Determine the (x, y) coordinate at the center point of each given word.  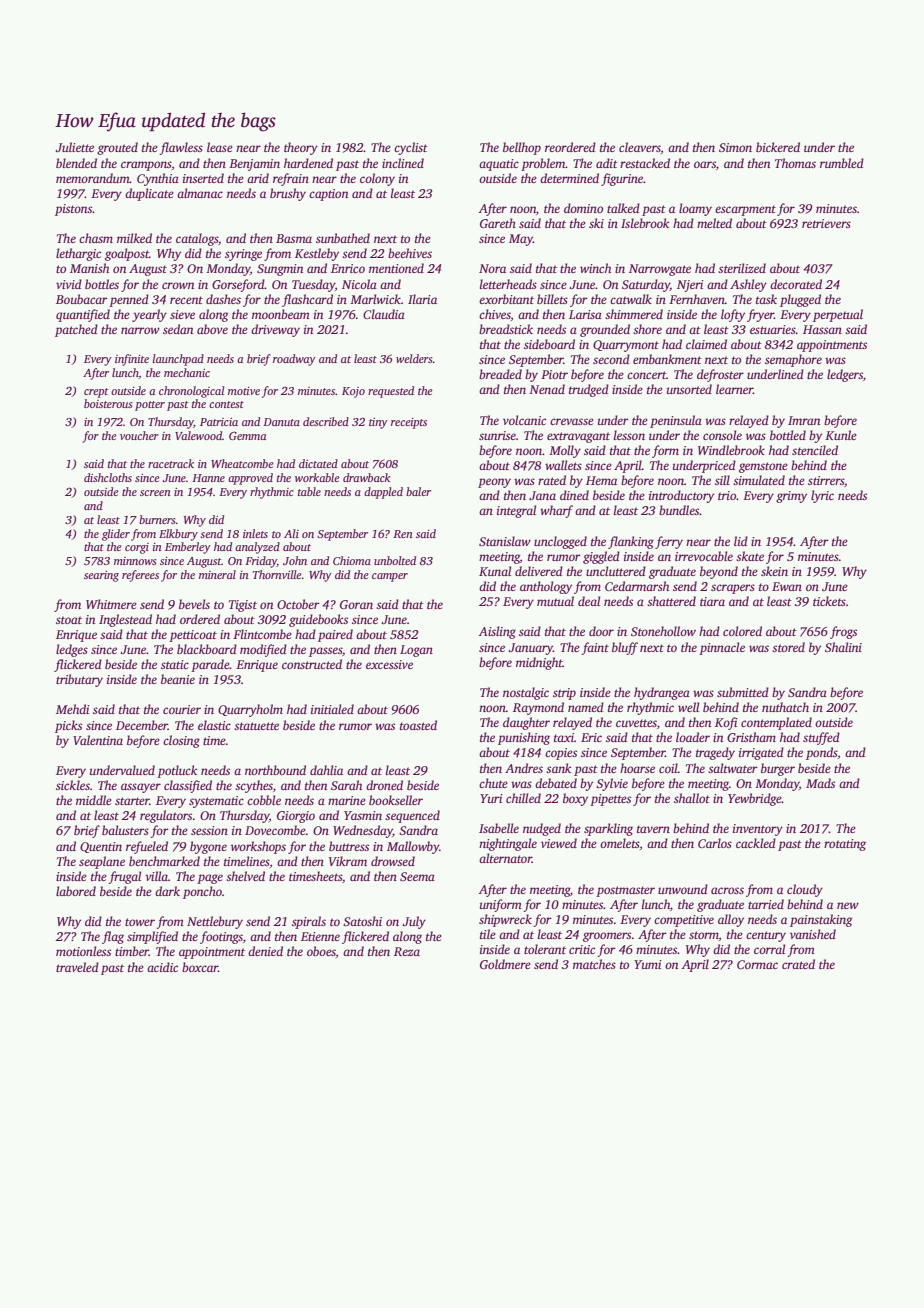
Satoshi (362, 921)
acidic (162, 967)
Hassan (822, 329)
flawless (181, 148)
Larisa (585, 314)
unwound (683, 889)
